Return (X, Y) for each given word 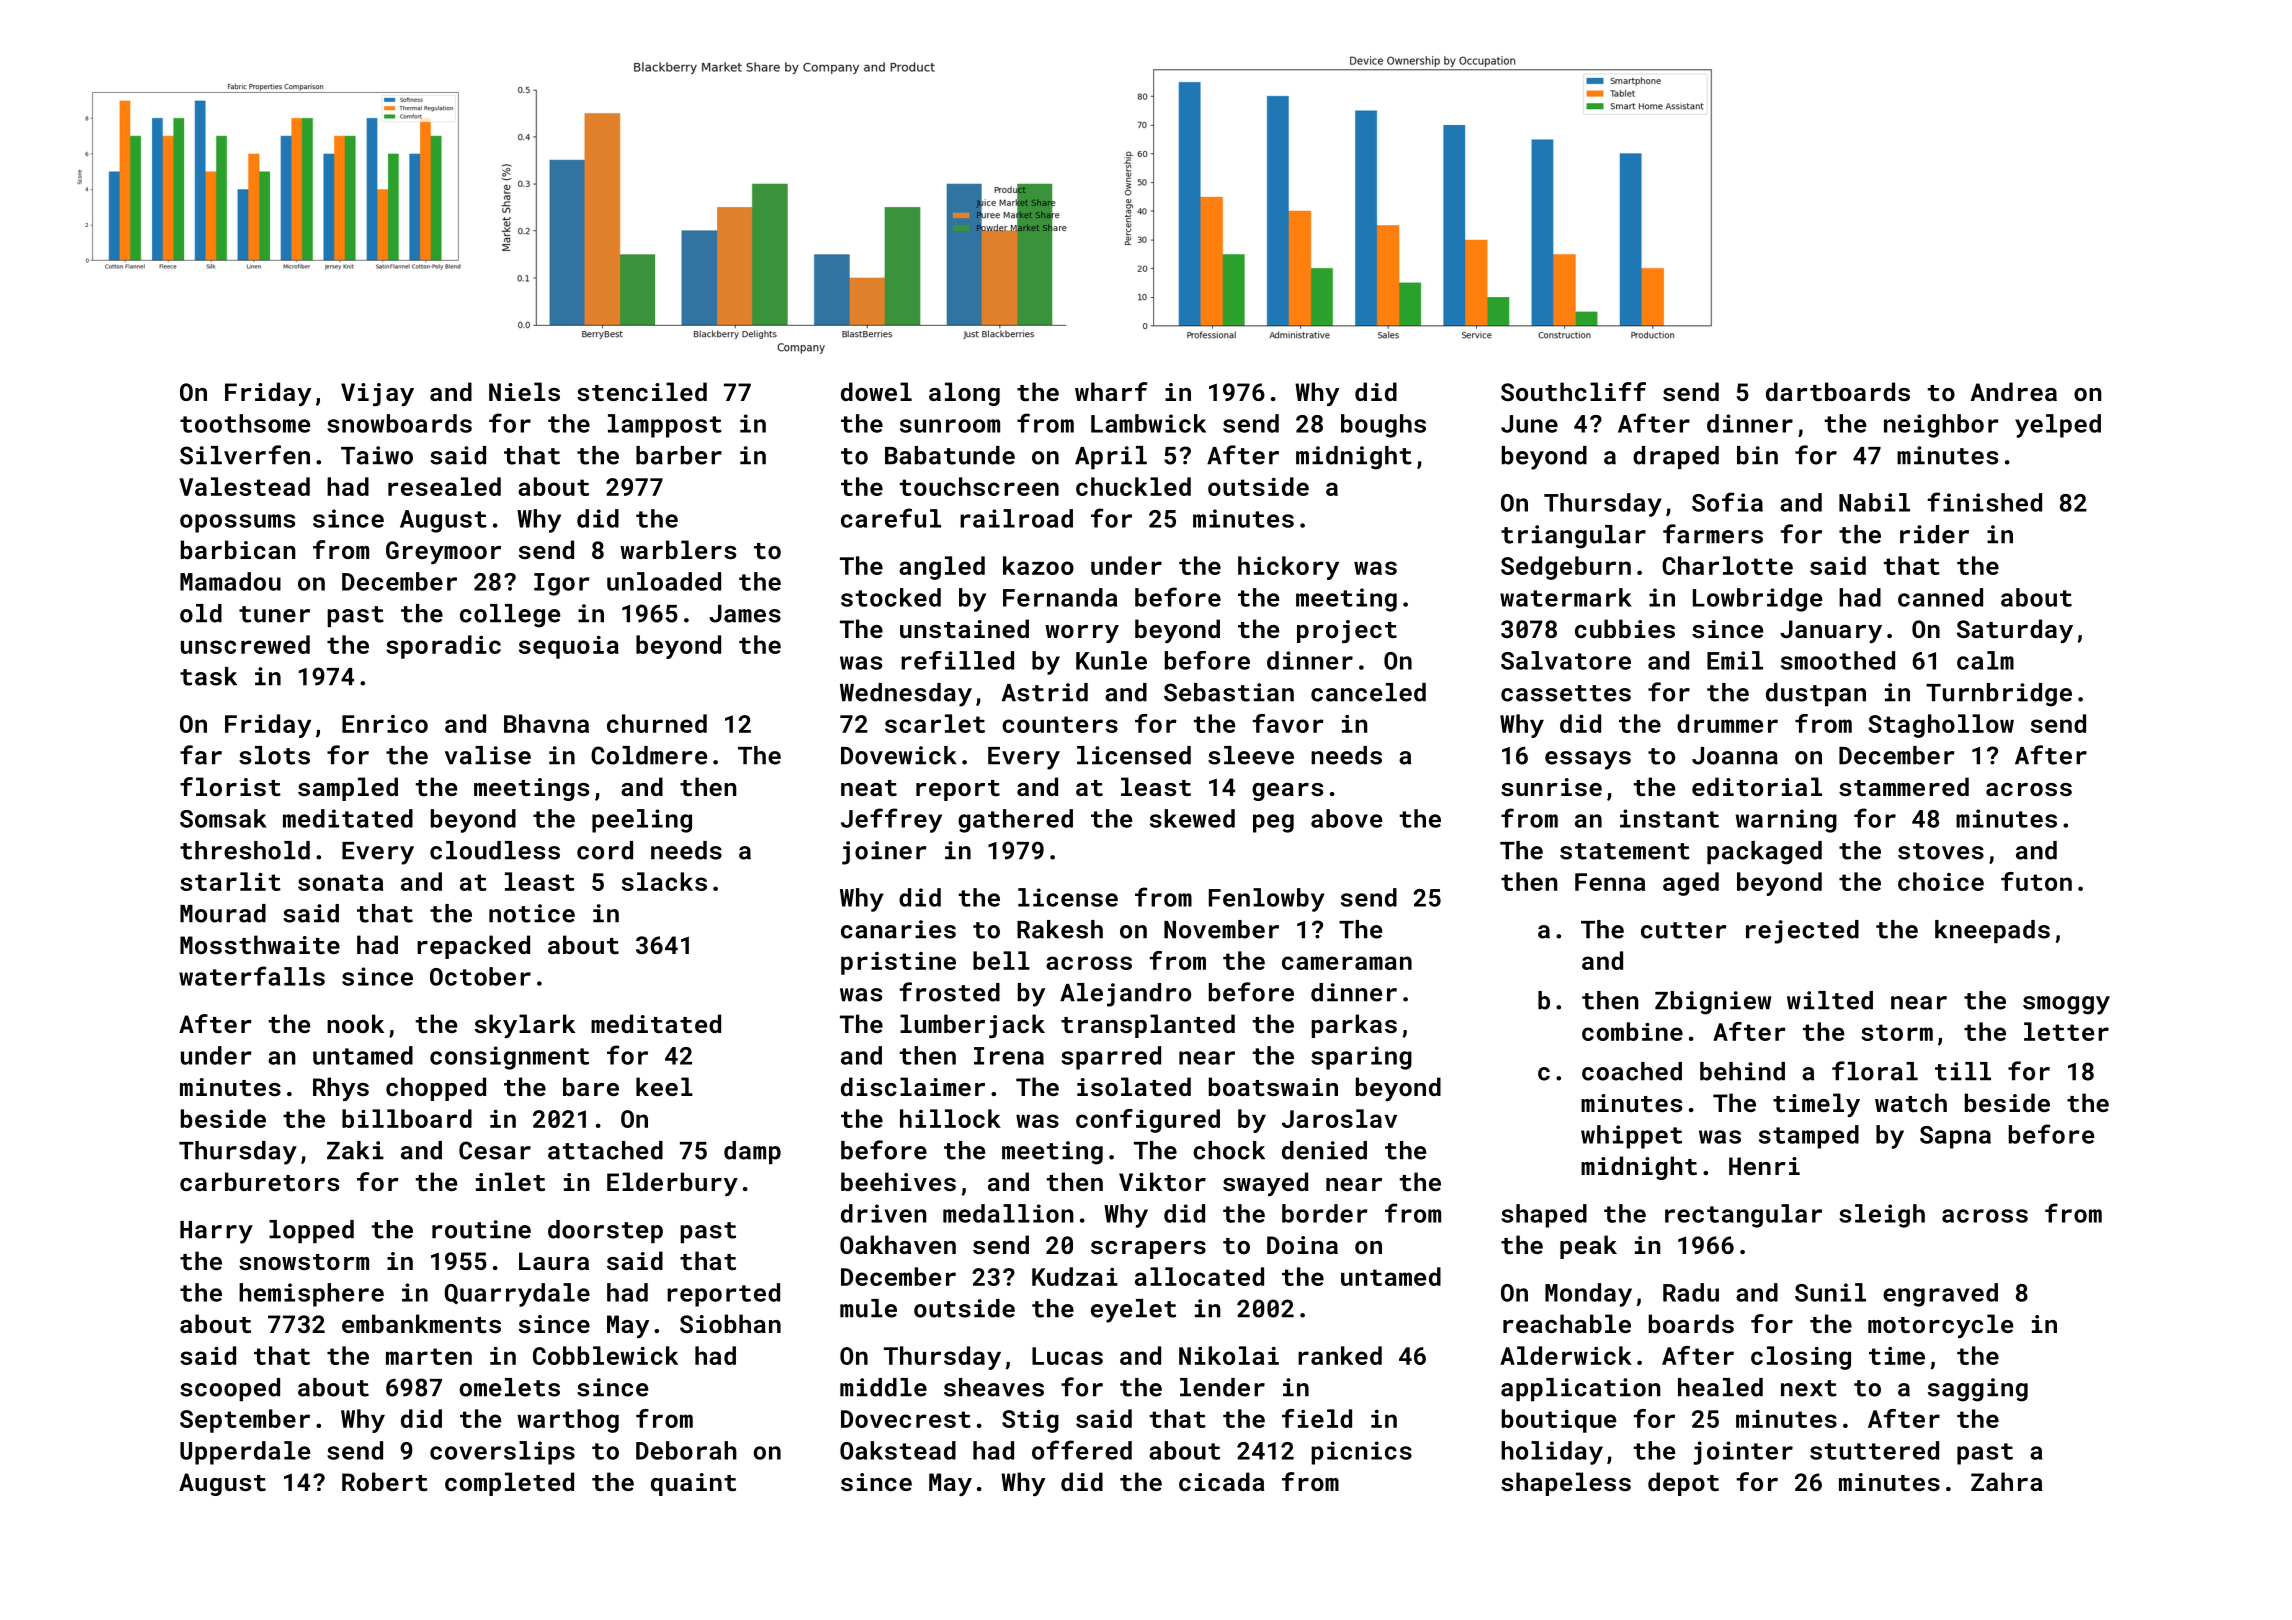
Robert (385, 1481)
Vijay (377, 394)
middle (883, 1387)
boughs (1383, 426)
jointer (1743, 1453)
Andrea (2013, 391)
